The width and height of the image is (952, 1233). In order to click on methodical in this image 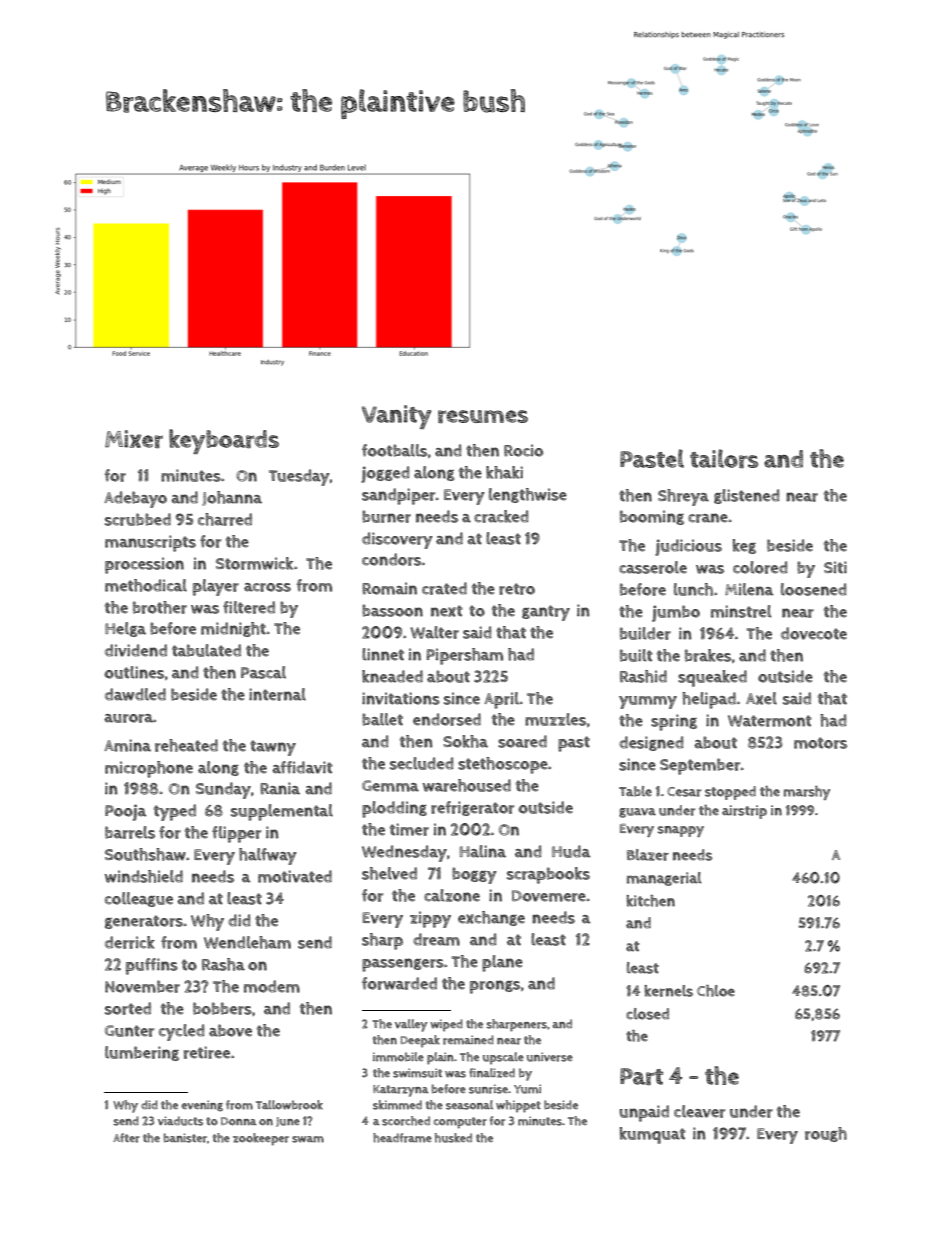, I will do `click(146, 585)`.
